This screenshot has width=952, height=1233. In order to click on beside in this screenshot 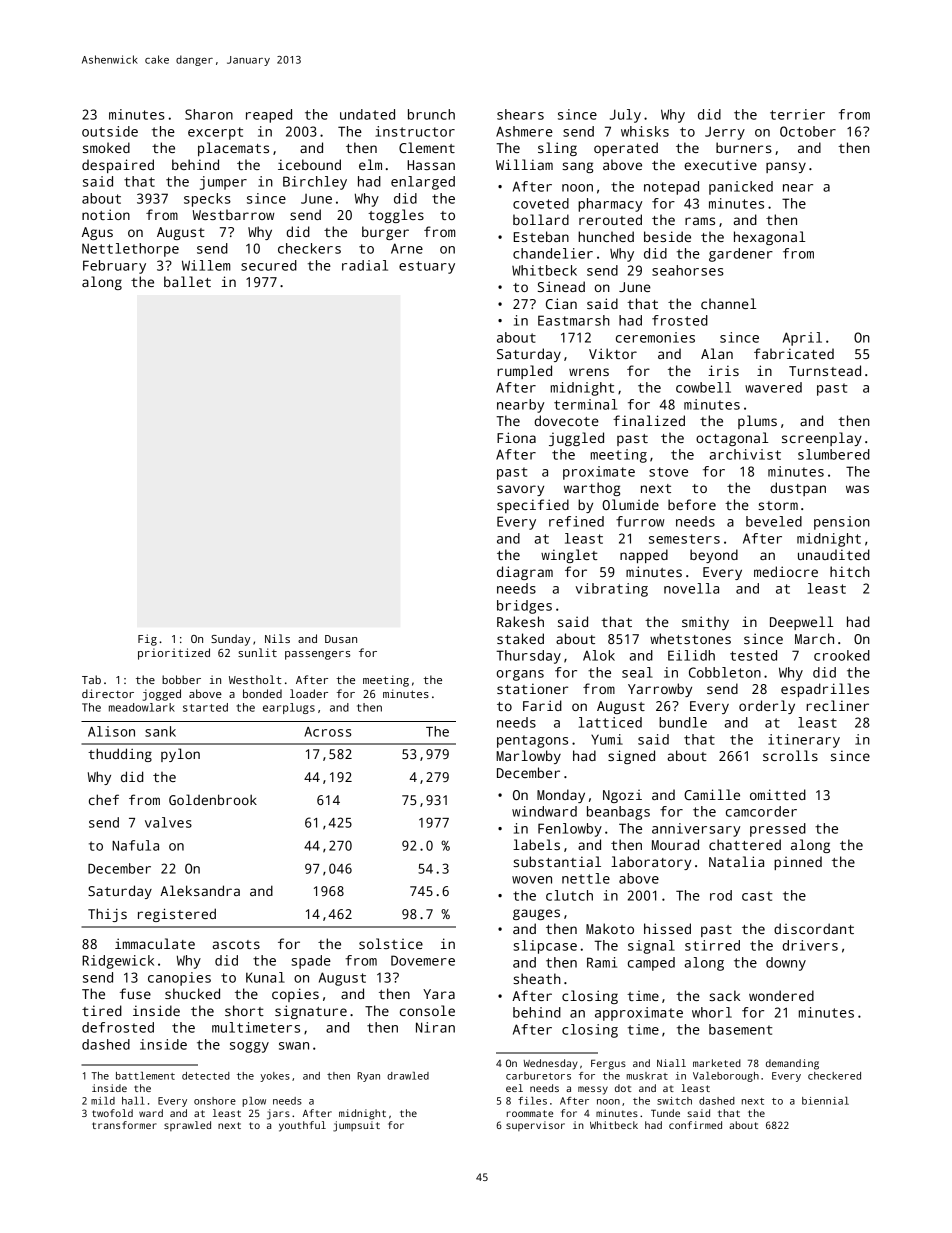, I will do `click(667, 236)`.
